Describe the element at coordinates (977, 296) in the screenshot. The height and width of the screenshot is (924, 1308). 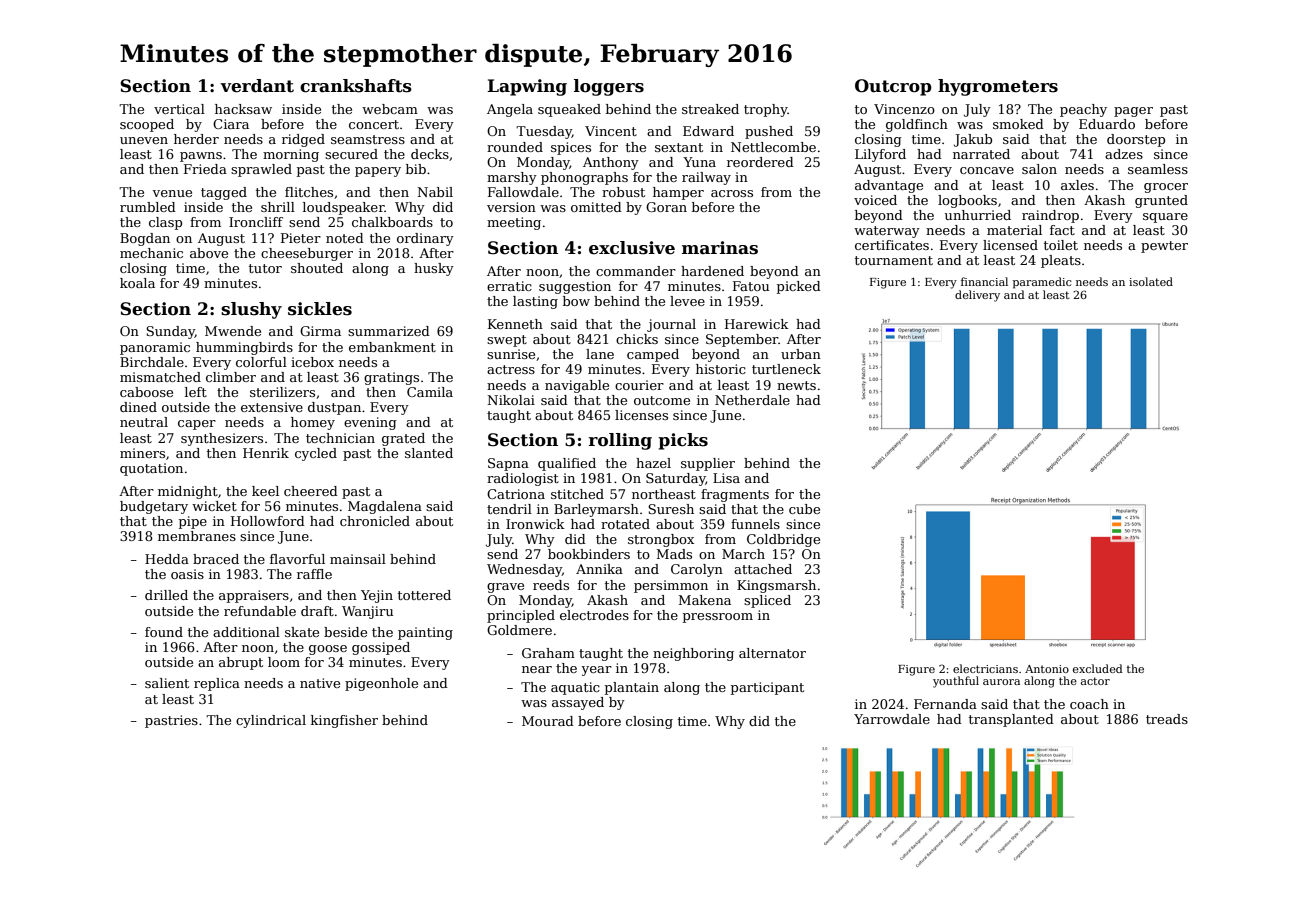
I see `delivery` at that location.
